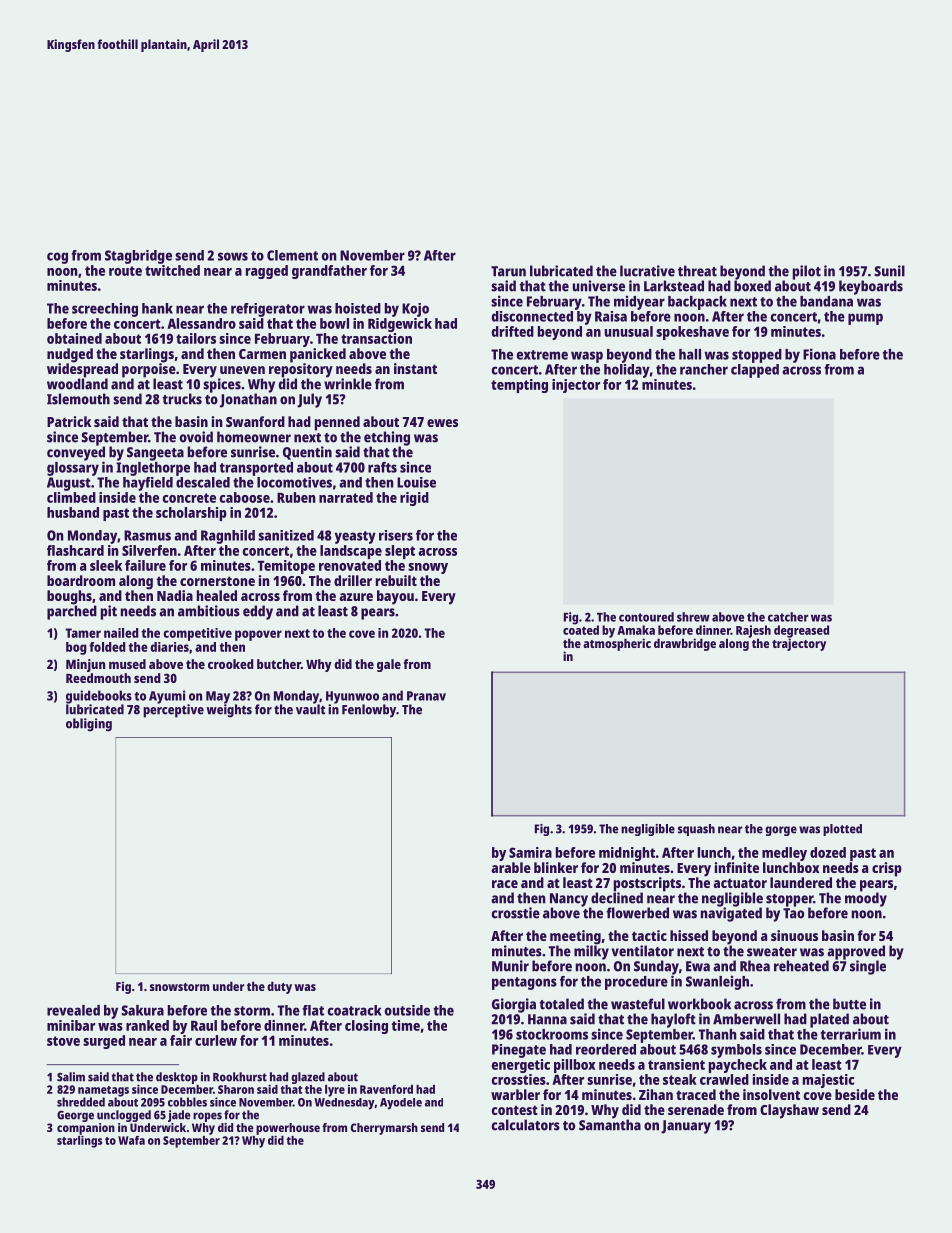  Describe the element at coordinates (233, 256) in the screenshot. I see `sows` at that location.
